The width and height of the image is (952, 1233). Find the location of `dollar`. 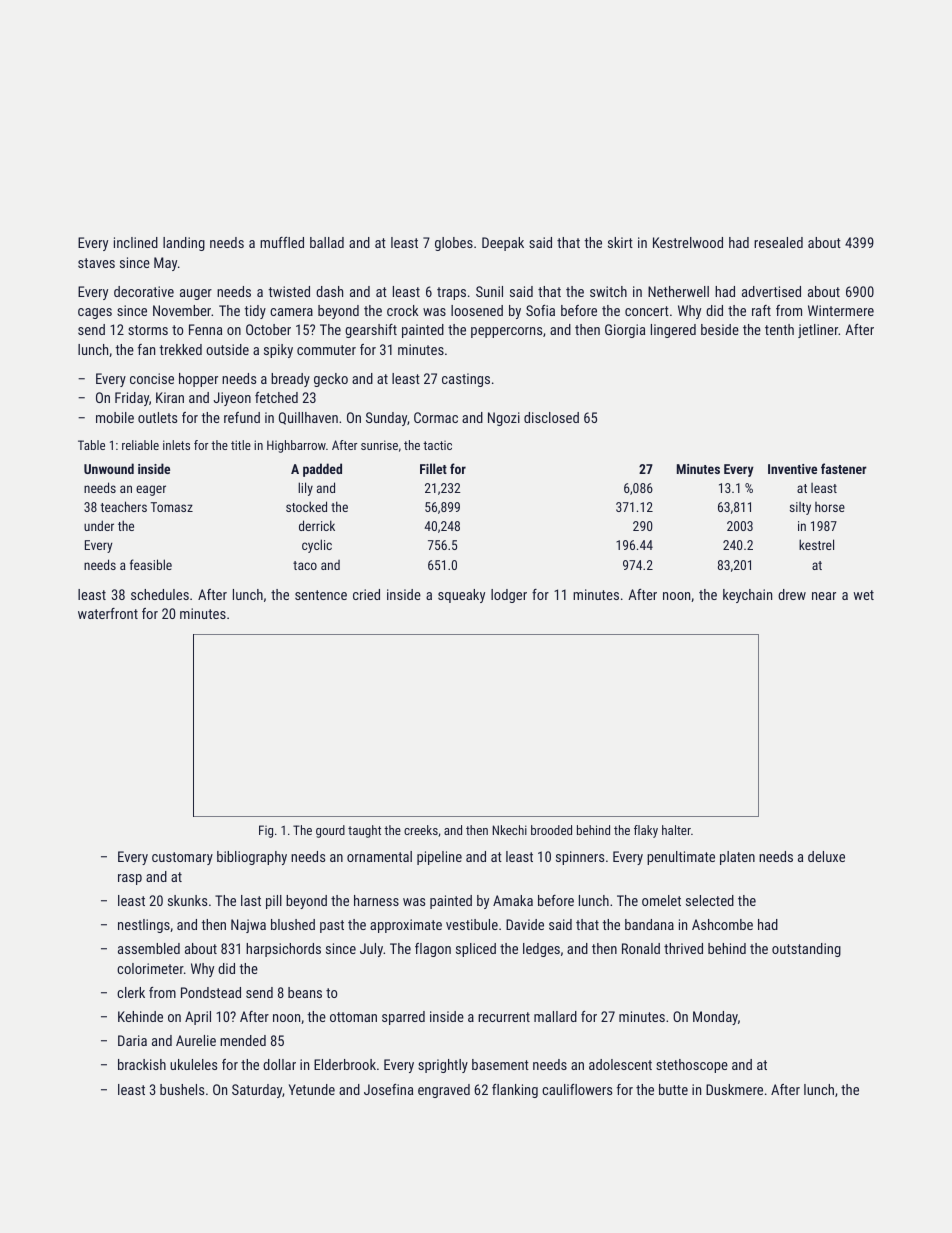

dollar is located at coordinates (279, 1064).
